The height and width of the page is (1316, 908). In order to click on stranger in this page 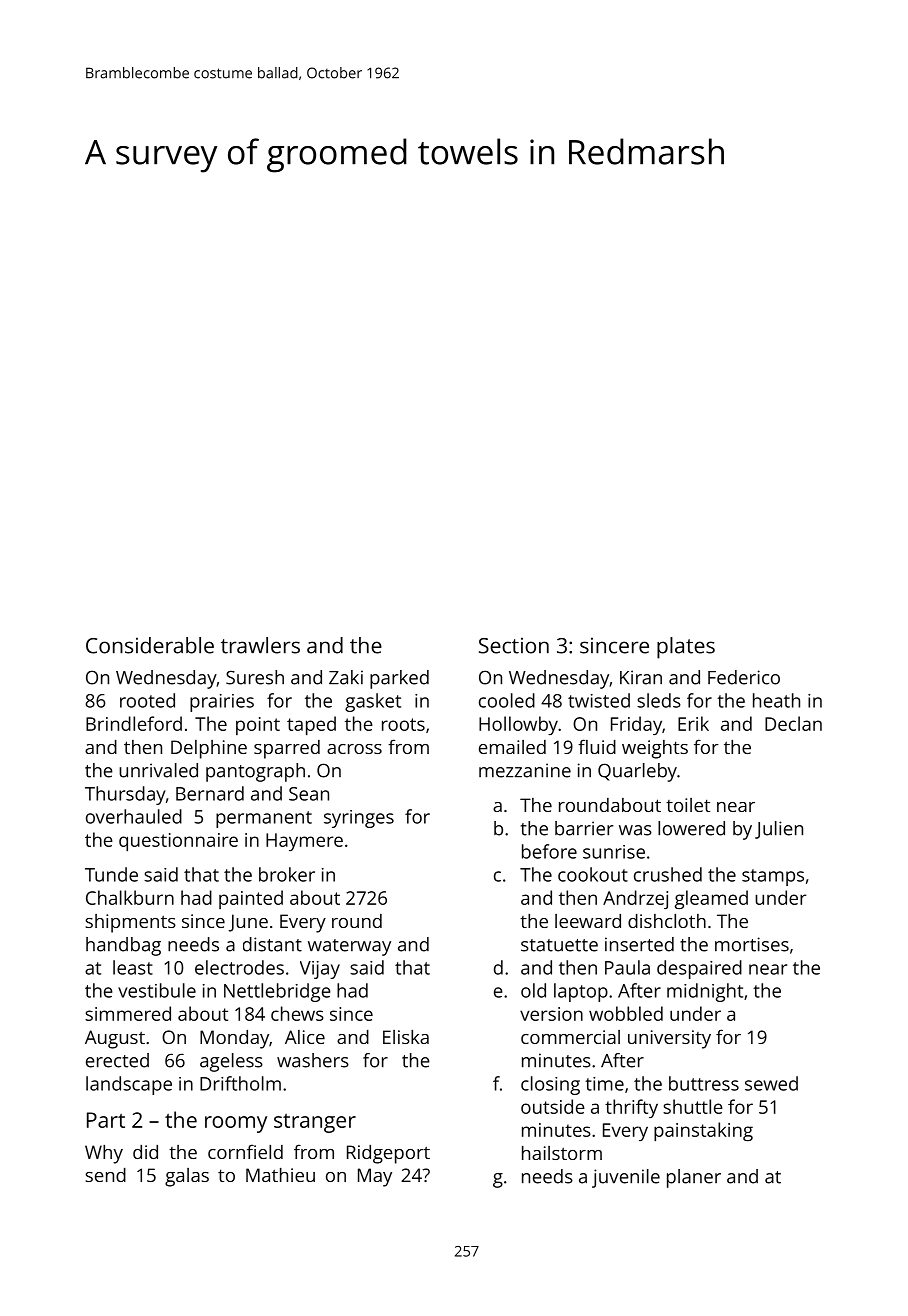, I will do `click(315, 1123)`.
